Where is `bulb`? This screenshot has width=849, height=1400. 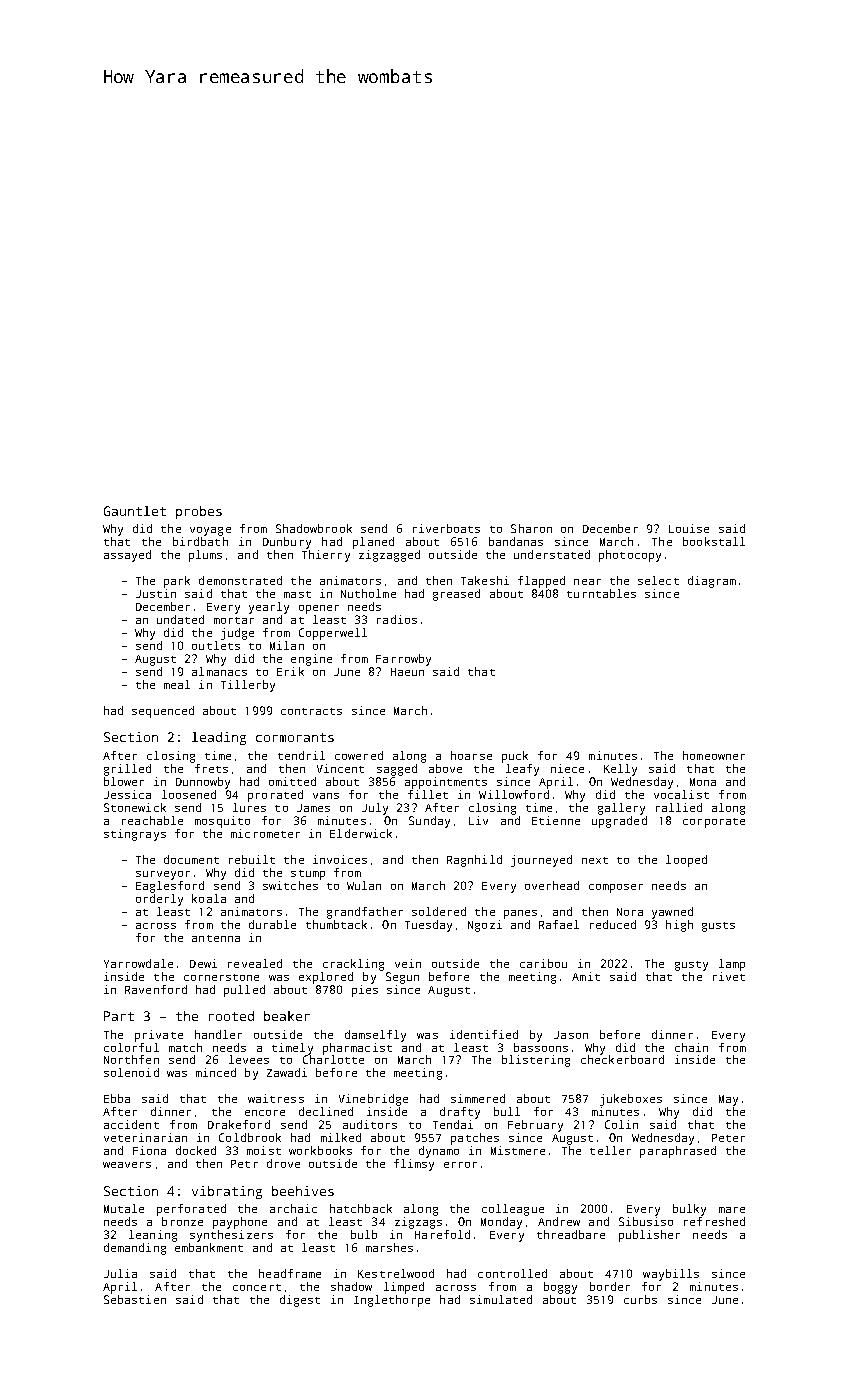
bulb is located at coordinates (364, 1234).
